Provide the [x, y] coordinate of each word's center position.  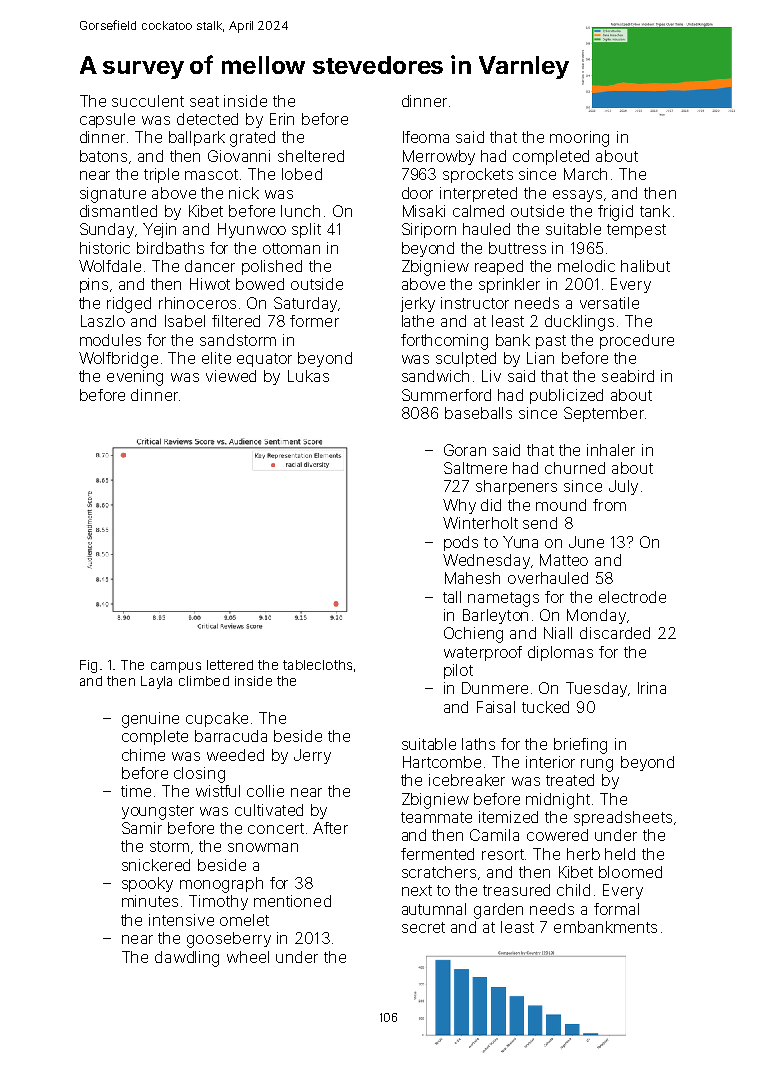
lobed [302, 174]
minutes [150, 901]
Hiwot [210, 284]
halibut [645, 266]
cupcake [217, 719]
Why [459, 506]
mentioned [292, 901]
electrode [632, 597]
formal [616, 909]
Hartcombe [442, 762]
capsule [107, 120]
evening [135, 378]
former [314, 321]
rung [597, 765]
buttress [517, 248]
